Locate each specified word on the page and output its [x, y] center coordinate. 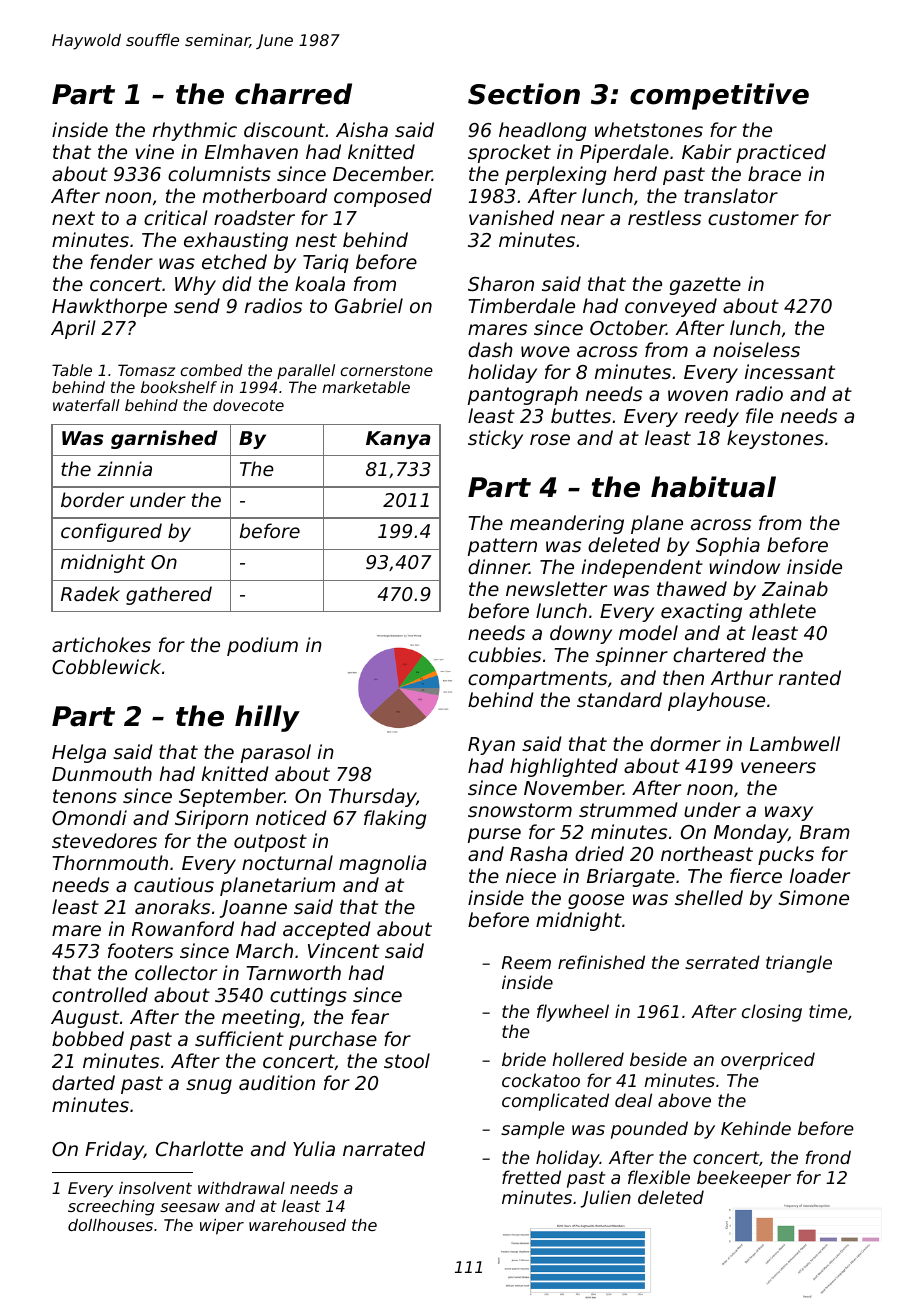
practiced [781, 153]
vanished [511, 217]
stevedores [104, 840]
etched [234, 261]
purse [494, 835]
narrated [384, 1148]
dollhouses [110, 1225]
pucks [786, 855]
